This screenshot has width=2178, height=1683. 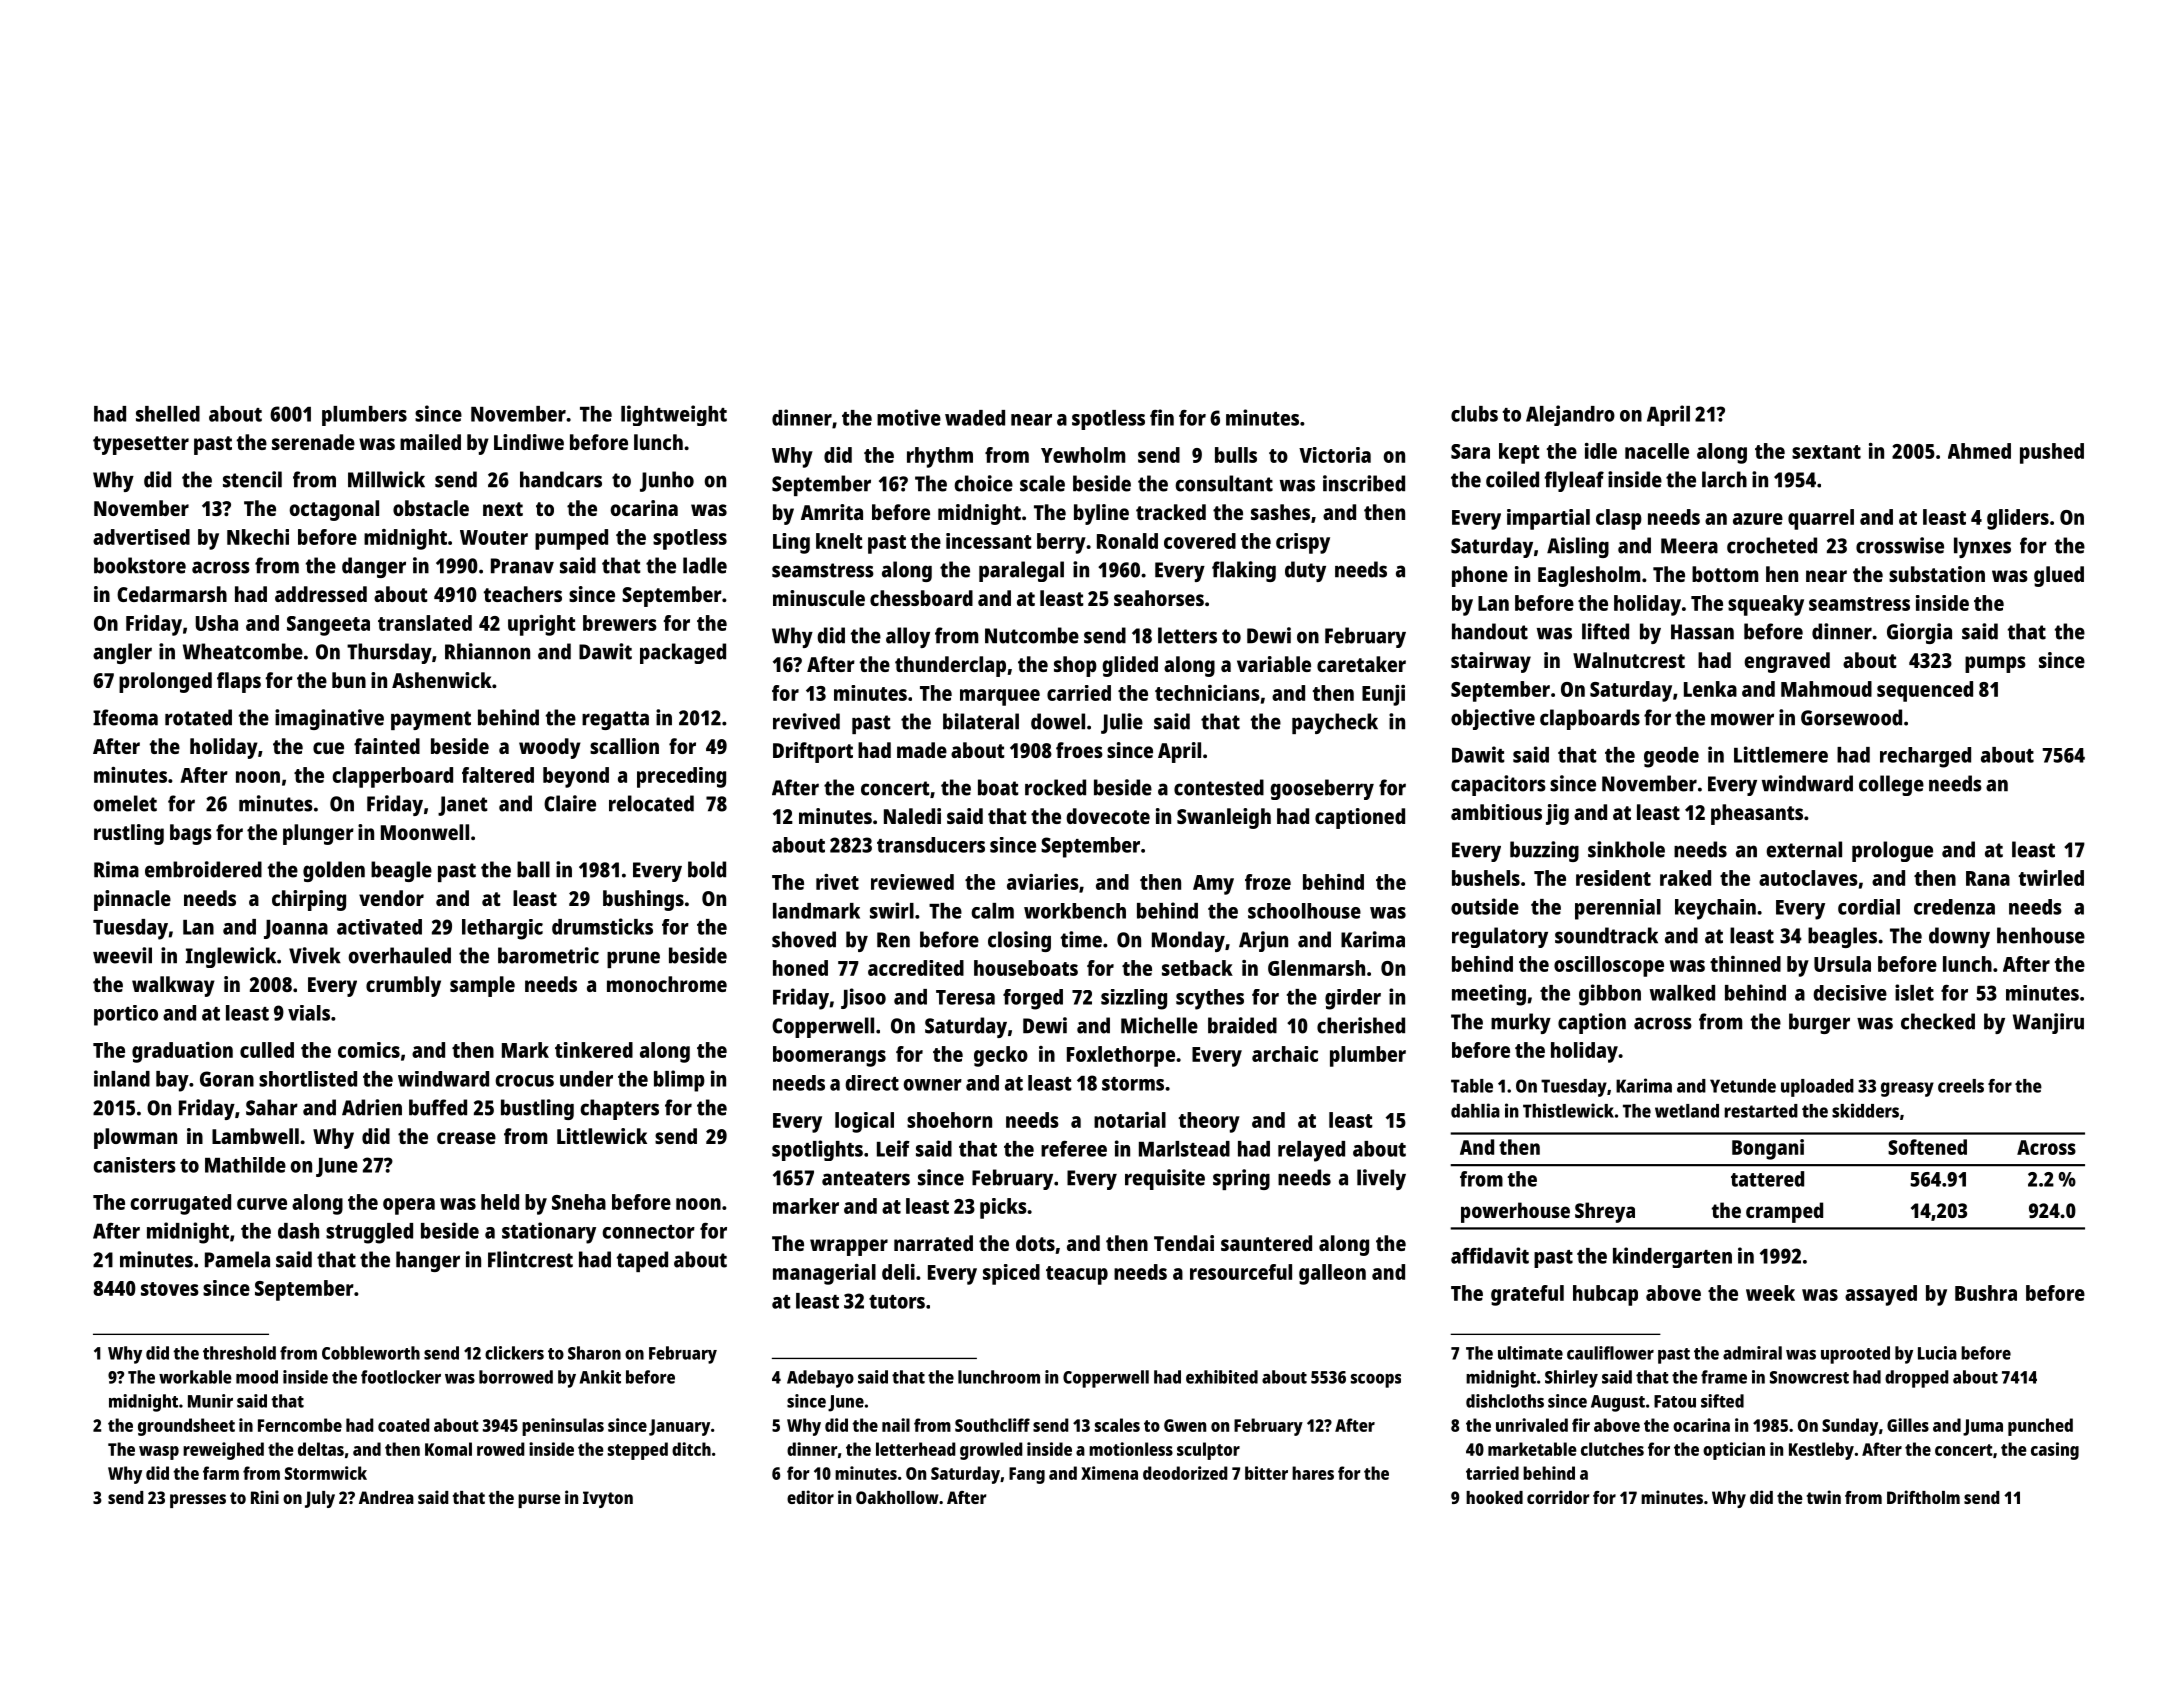 What do you see at coordinates (463, 806) in the screenshot?
I see `Janet` at bounding box center [463, 806].
